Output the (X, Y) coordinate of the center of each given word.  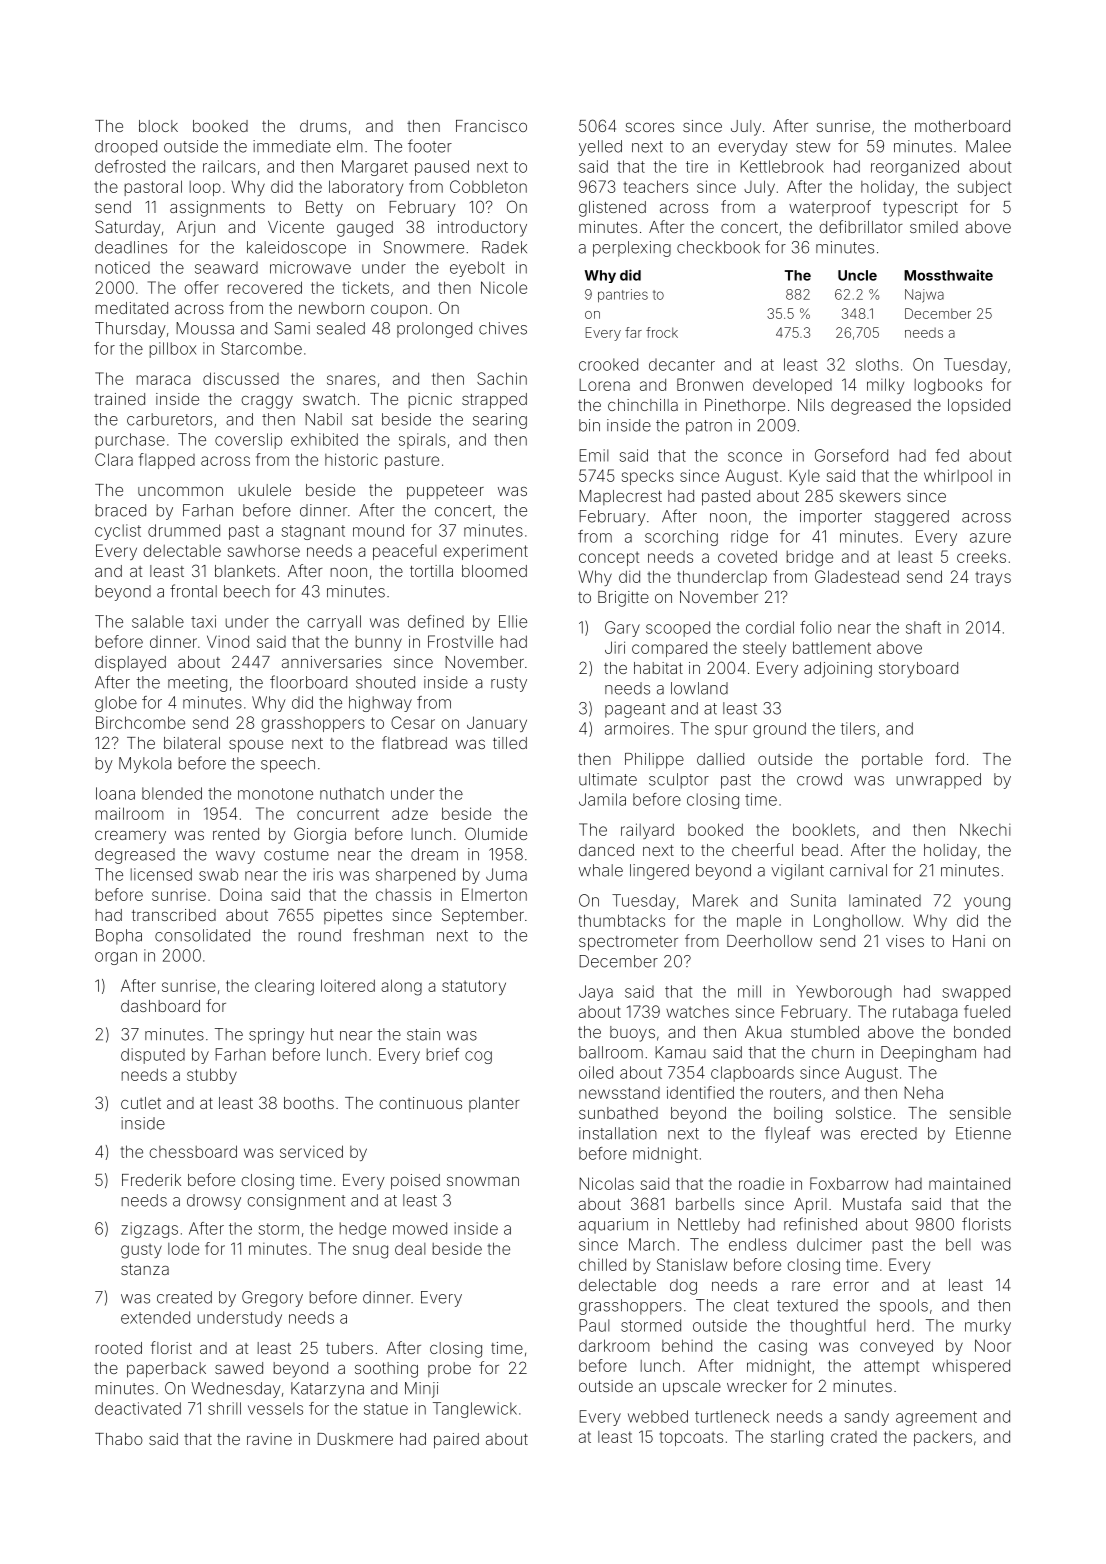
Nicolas (606, 1183)
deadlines (131, 247)
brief (443, 1054)
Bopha (119, 937)
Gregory (272, 1299)
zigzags (149, 1230)
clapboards (752, 1074)
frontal (193, 591)
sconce (755, 457)
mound (378, 530)
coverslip (248, 441)
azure (990, 538)
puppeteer (445, 492)
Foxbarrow (849, 1183)
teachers (656, 186)
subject (984, 188)
